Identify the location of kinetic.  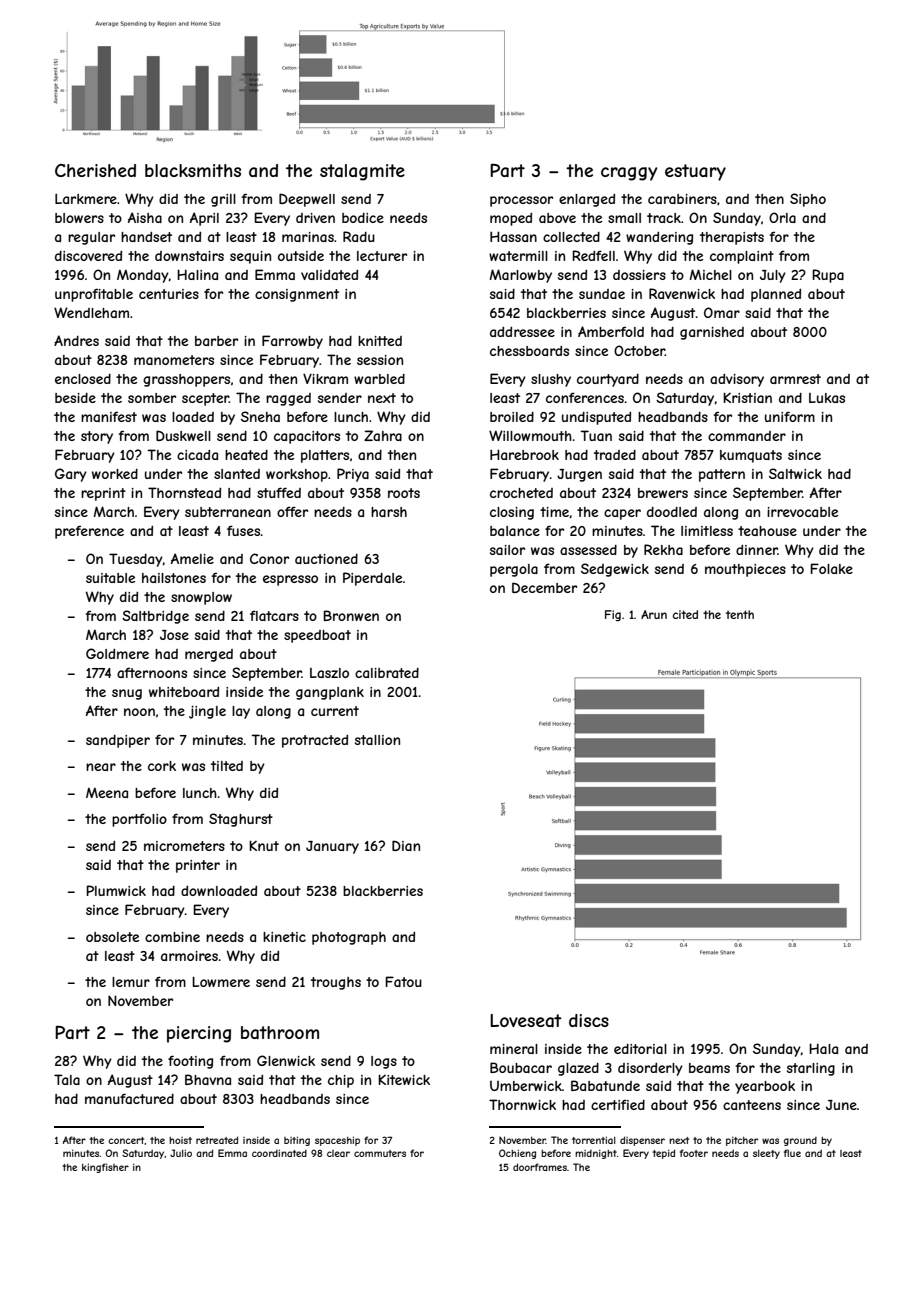
(284, 937).
